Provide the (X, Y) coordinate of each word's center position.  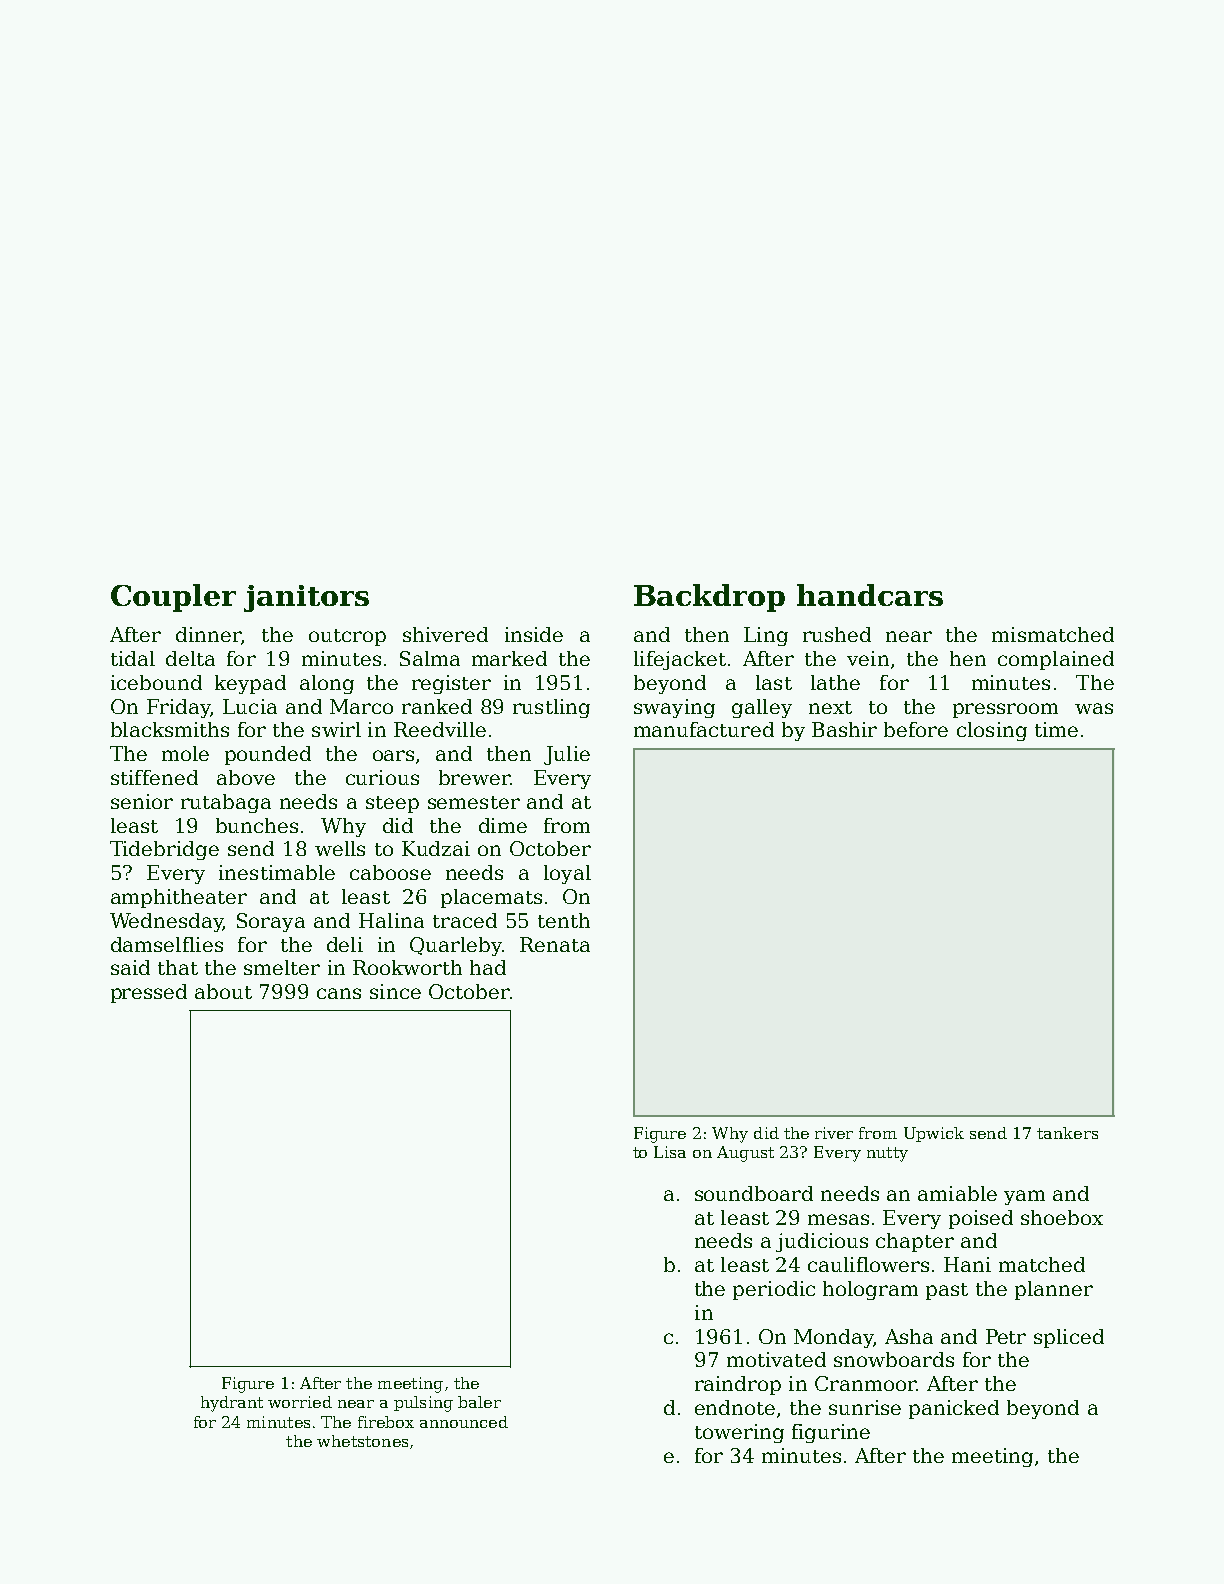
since (395, 991)
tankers (1067, 1133)
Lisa (670, 1152)
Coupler (173, 598)
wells (340, 848)
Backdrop (709, 598)
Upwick (934, 1134)
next (830, 707)
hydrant (232, 1404)
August (745, 1154)
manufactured (704, 729)
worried (300, 1402)
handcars (870, 595)
